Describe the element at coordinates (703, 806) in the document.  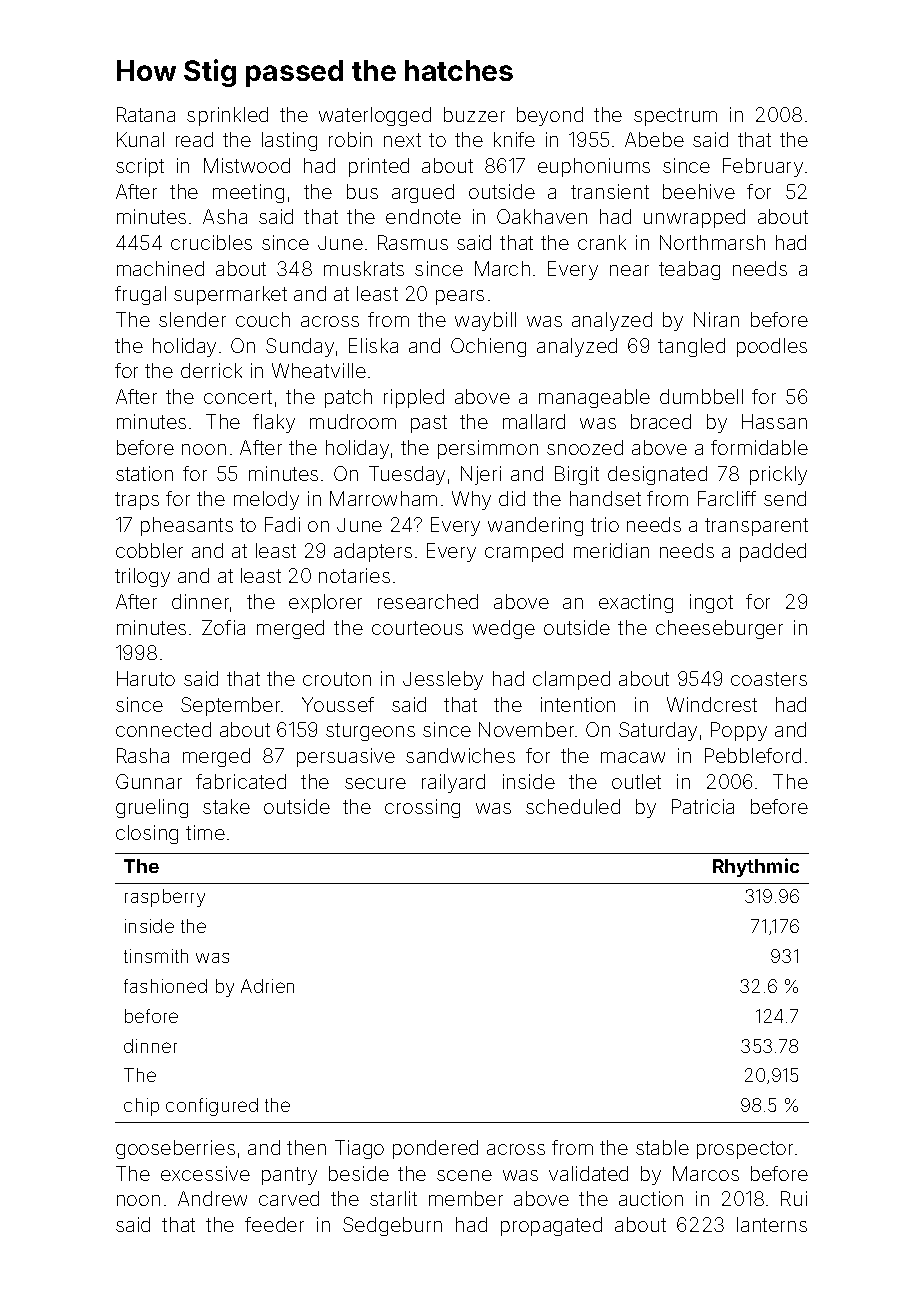
I see `Patricia` at that location.
